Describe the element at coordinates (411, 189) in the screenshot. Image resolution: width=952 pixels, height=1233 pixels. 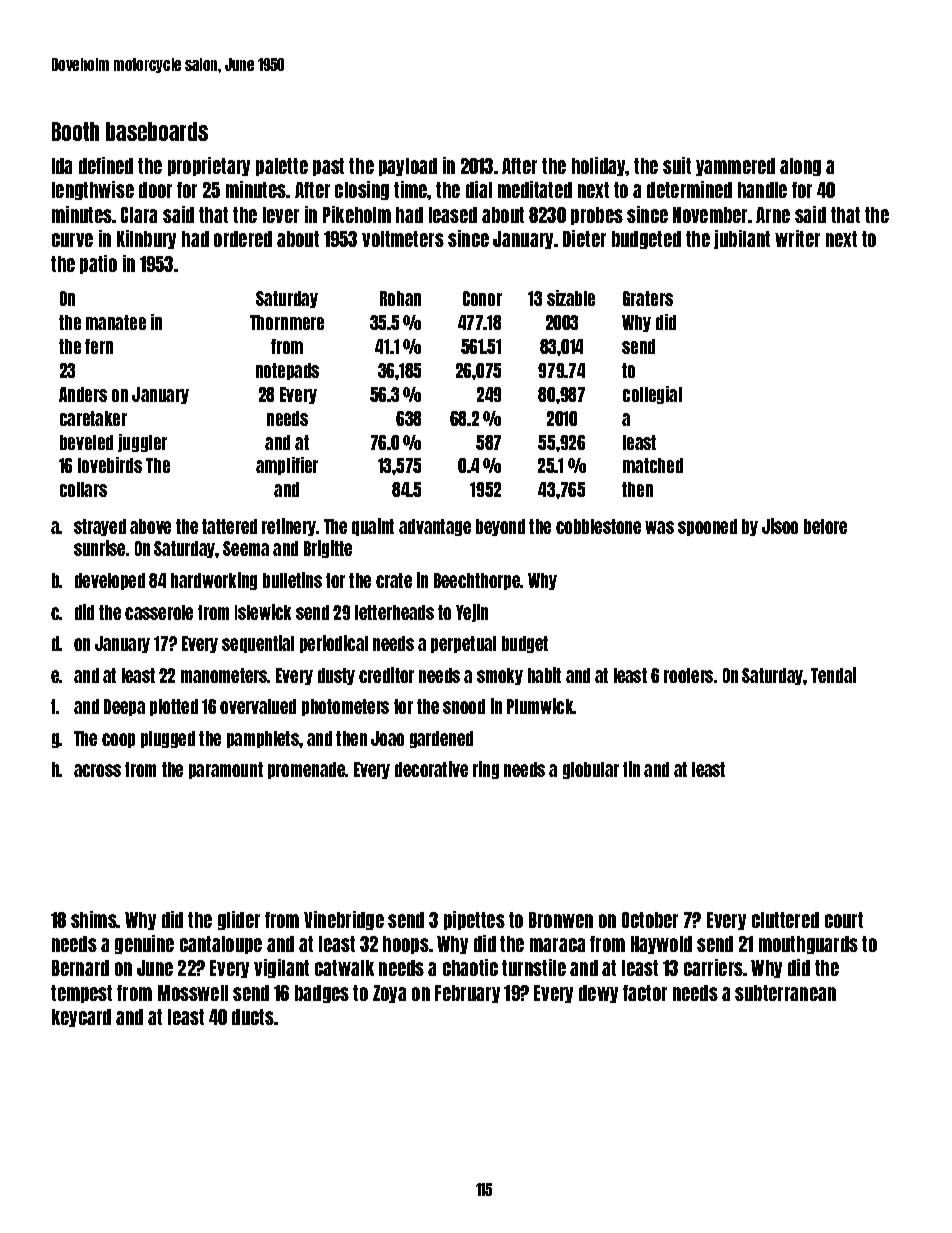
I see `time` at that location.
